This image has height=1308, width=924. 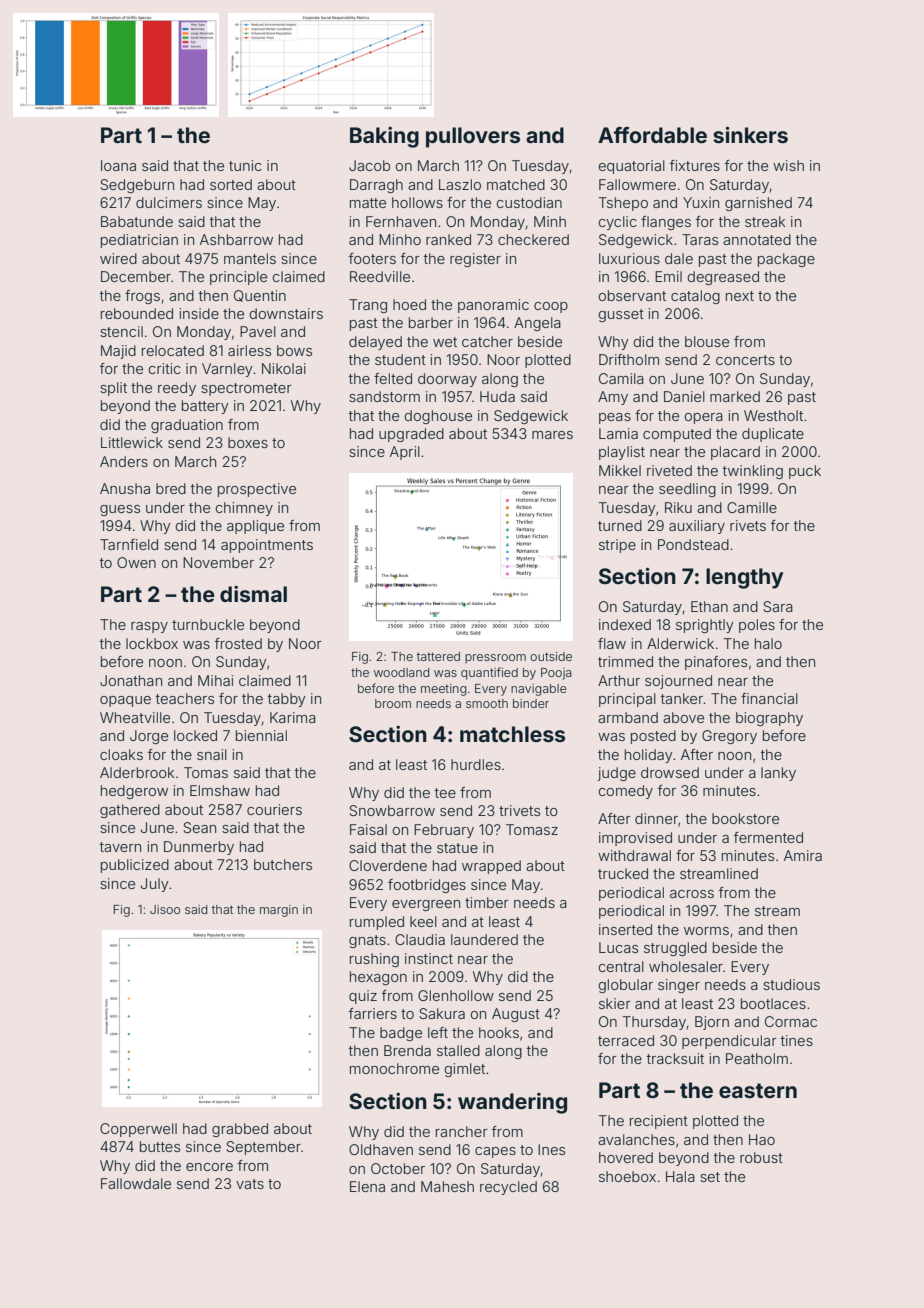 What do you see at coordinates (411, 435) in the image?
I see `upgraded` at bounding box center [411, 435].
